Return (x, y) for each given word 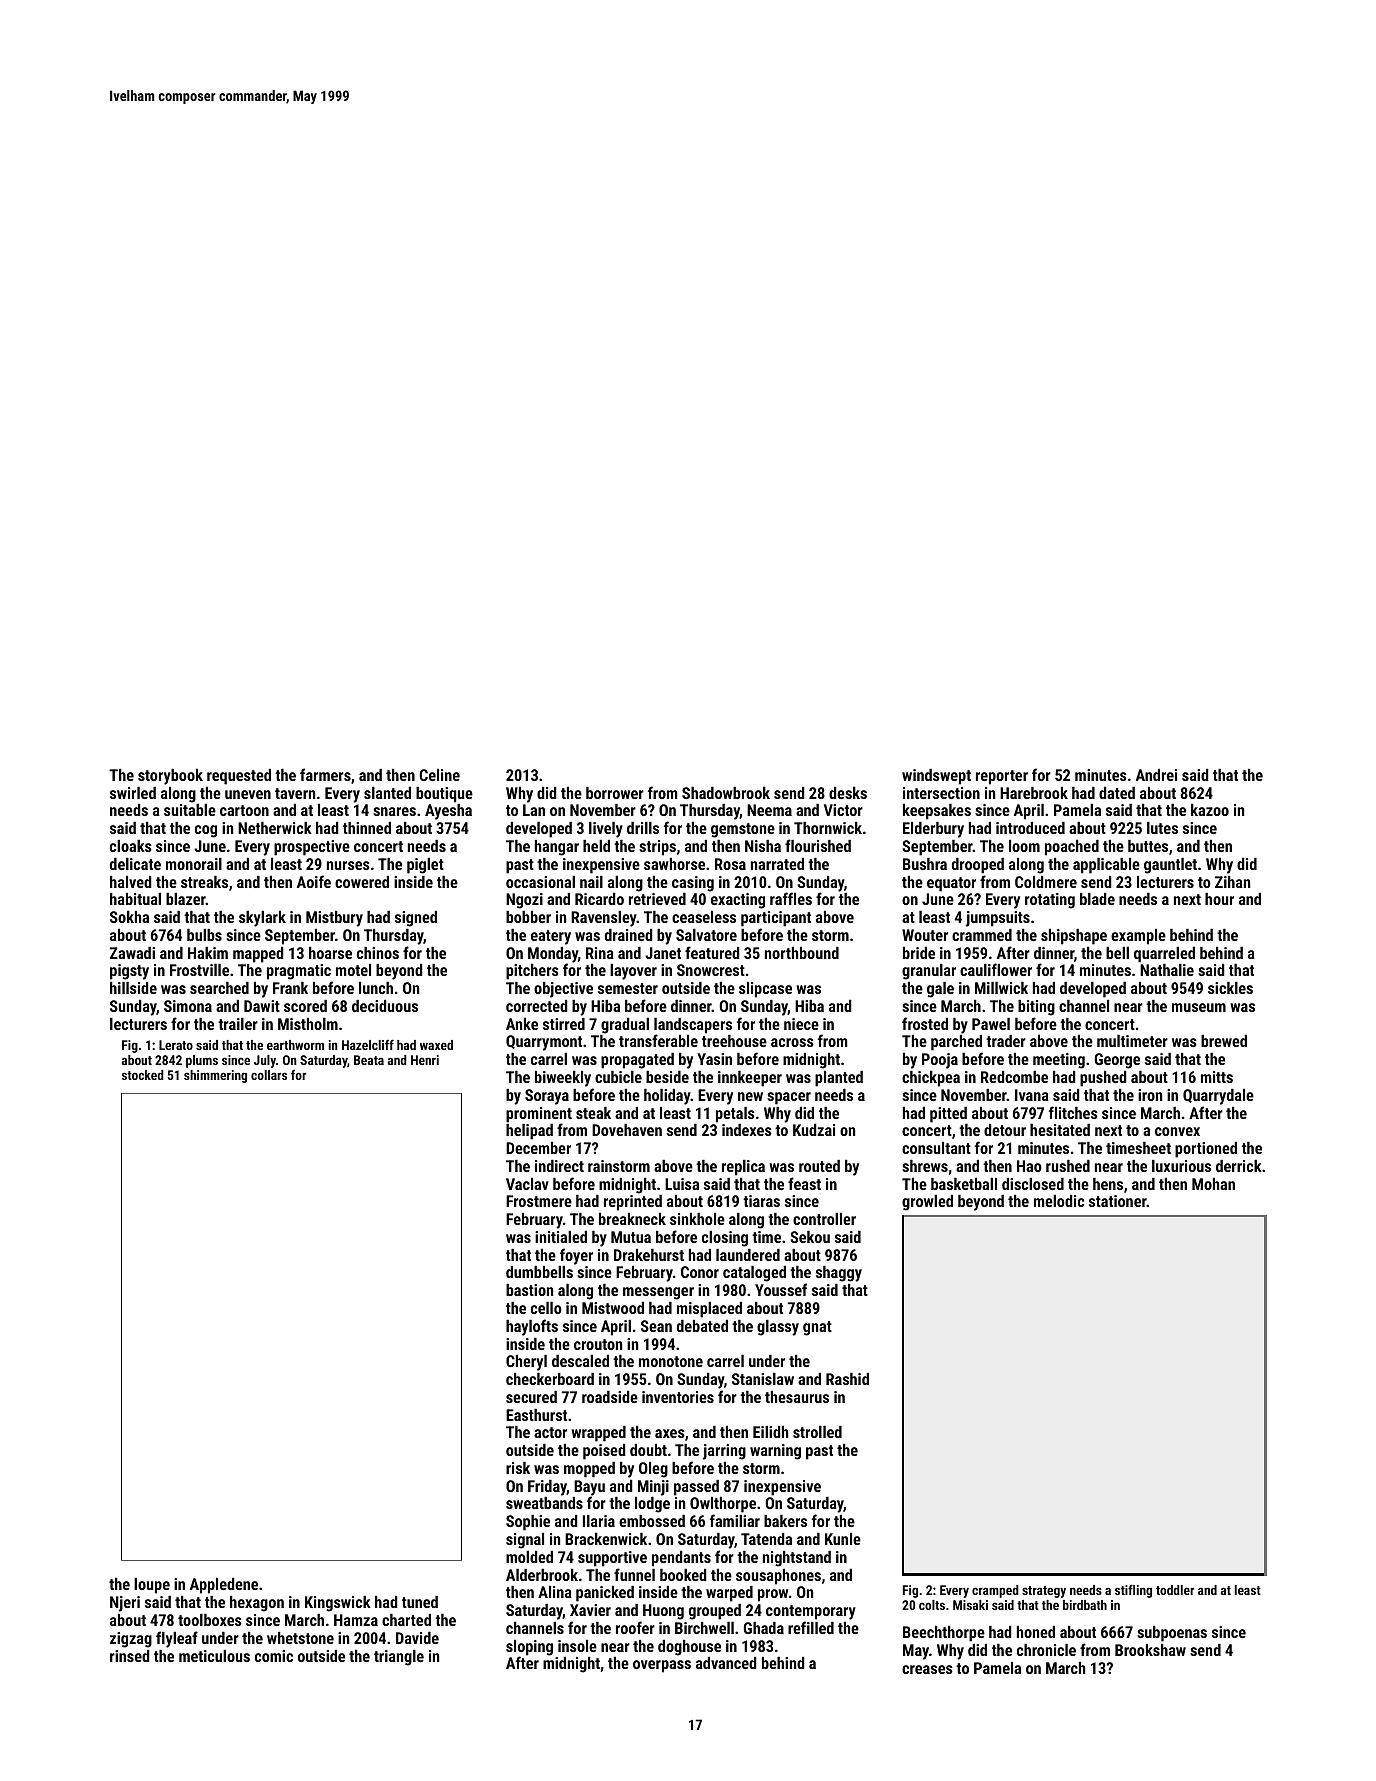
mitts (1217, 1077)
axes (670, 1433)
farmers (325, 774)
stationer (1118, 1201)
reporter (1002, 777)
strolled (817, 1432)
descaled (580, 1361)
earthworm (295, 1045)
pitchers (532, 972)
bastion (529, 1290)
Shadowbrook (726, 792)
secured (531, 1397)
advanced (726, 1663)
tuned (420, 1602)
